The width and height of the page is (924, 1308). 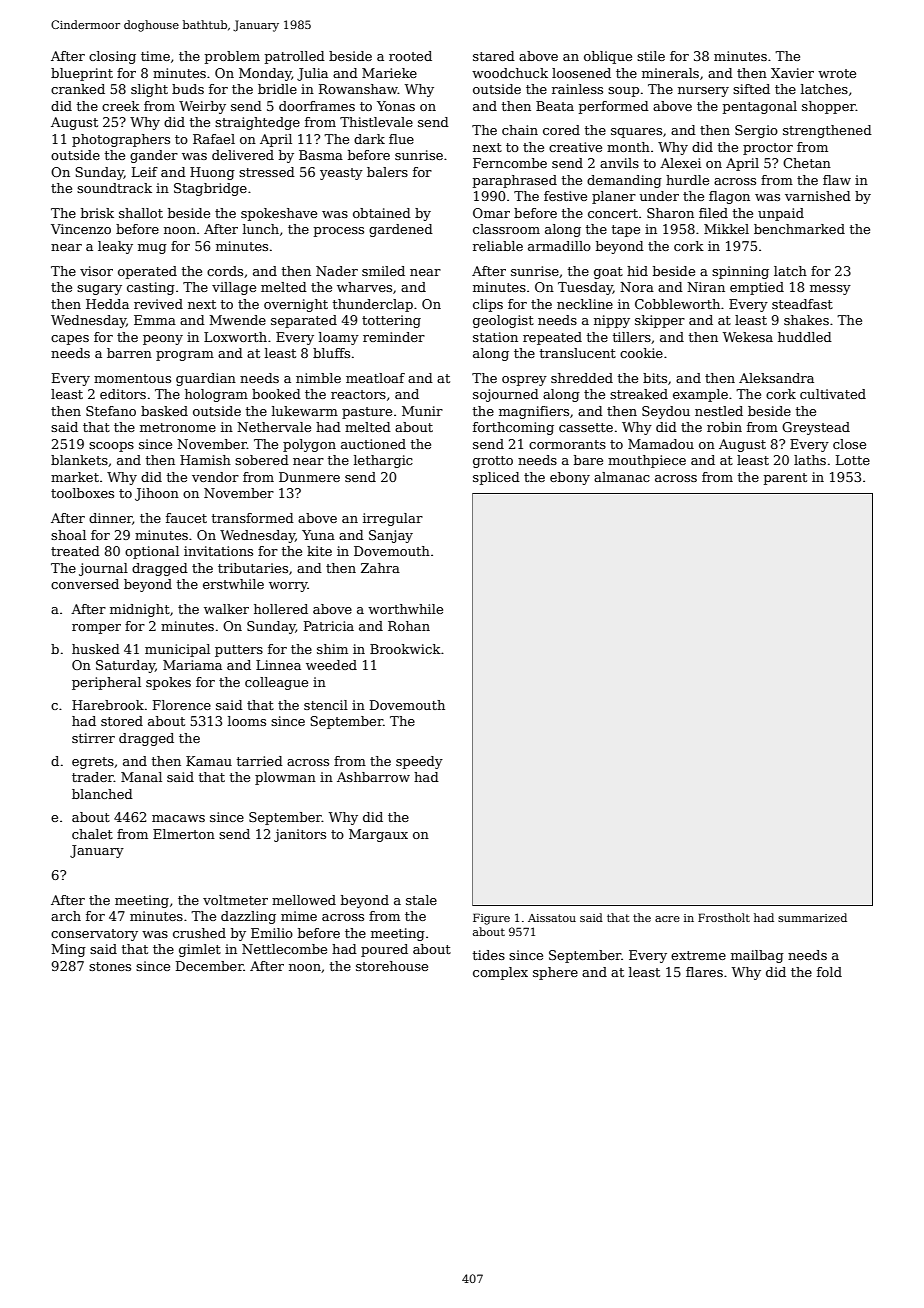 What do you see at coordinates (422, 411) in the page?
I see `Munir` at bounding box center [422, 411].
